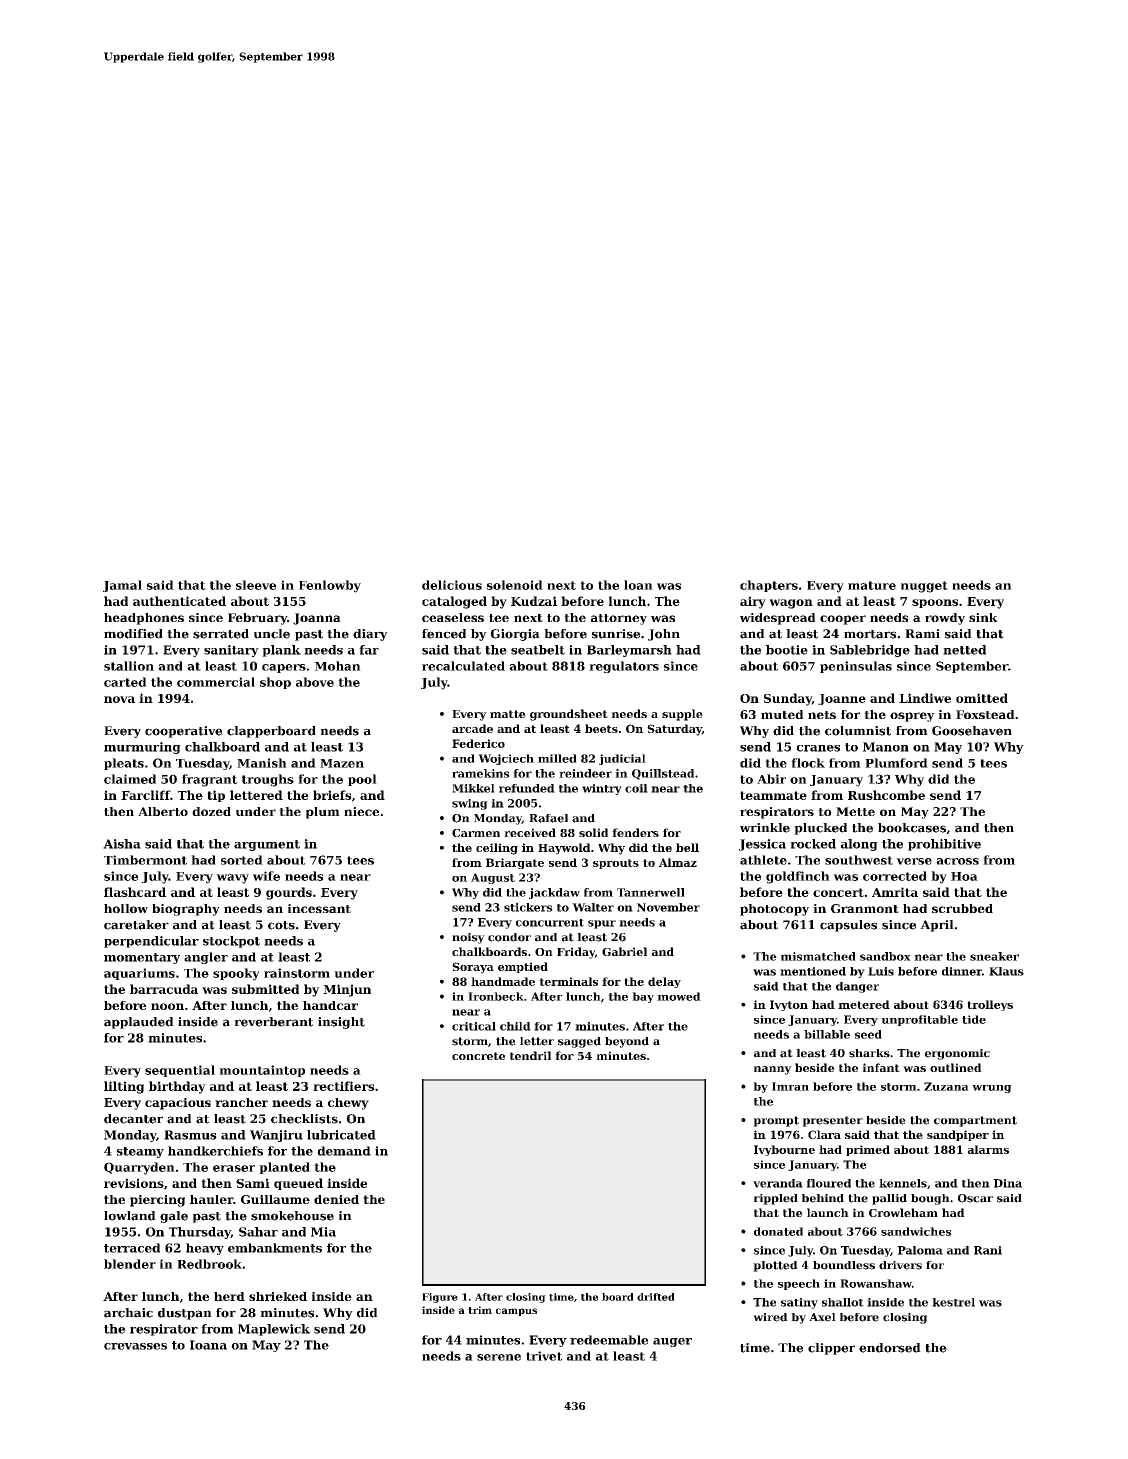 The height and width of the image is (1459, 1128). Describe the element at coordinates (594, 832) in the image. I see `solid` at that location.
